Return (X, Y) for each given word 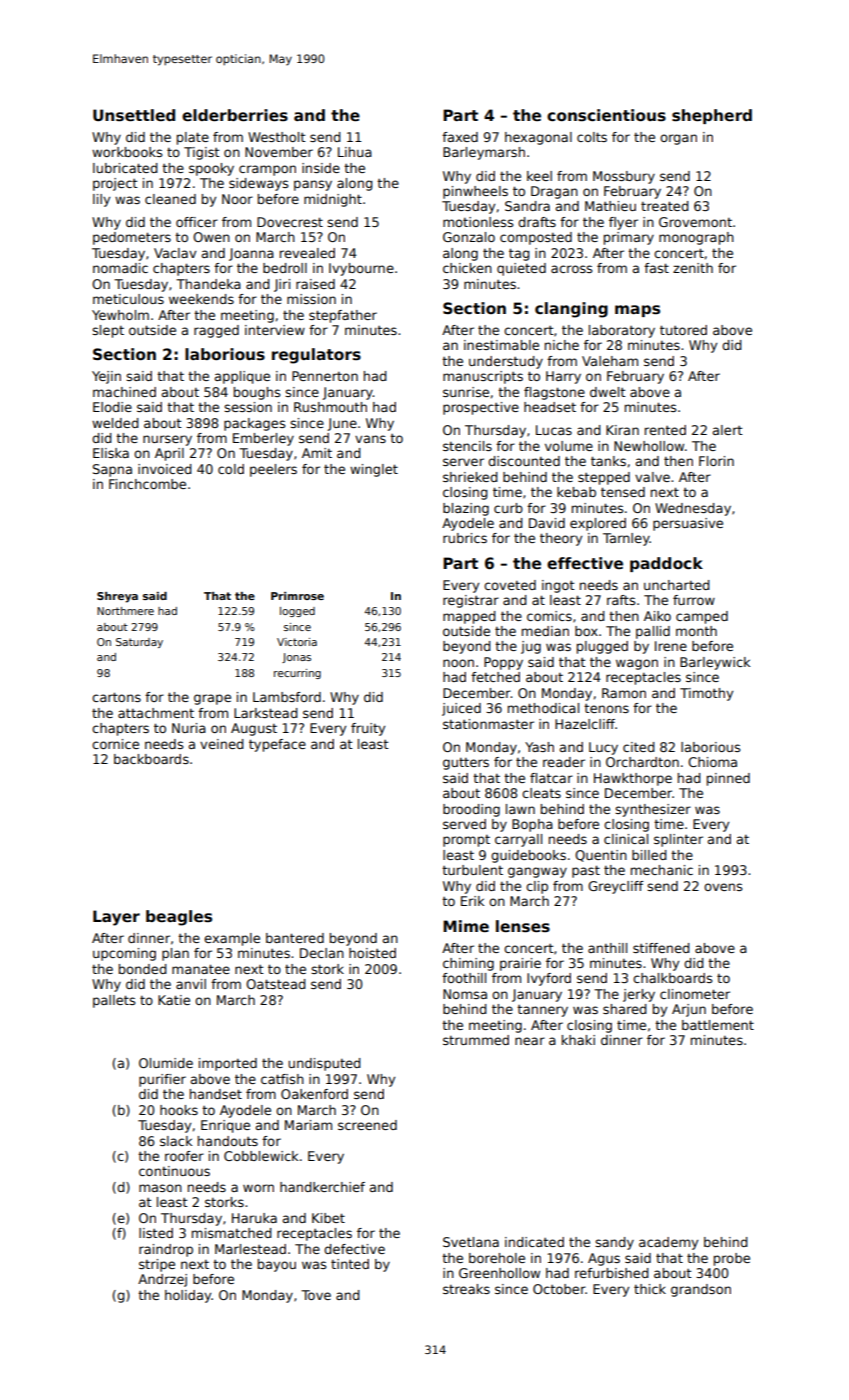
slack (176, 1141)
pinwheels (475, 192)
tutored (683, 330)
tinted (350, 1264)
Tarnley (626, 539)
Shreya (117, 597)
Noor (237, 199)
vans (370, 439)
